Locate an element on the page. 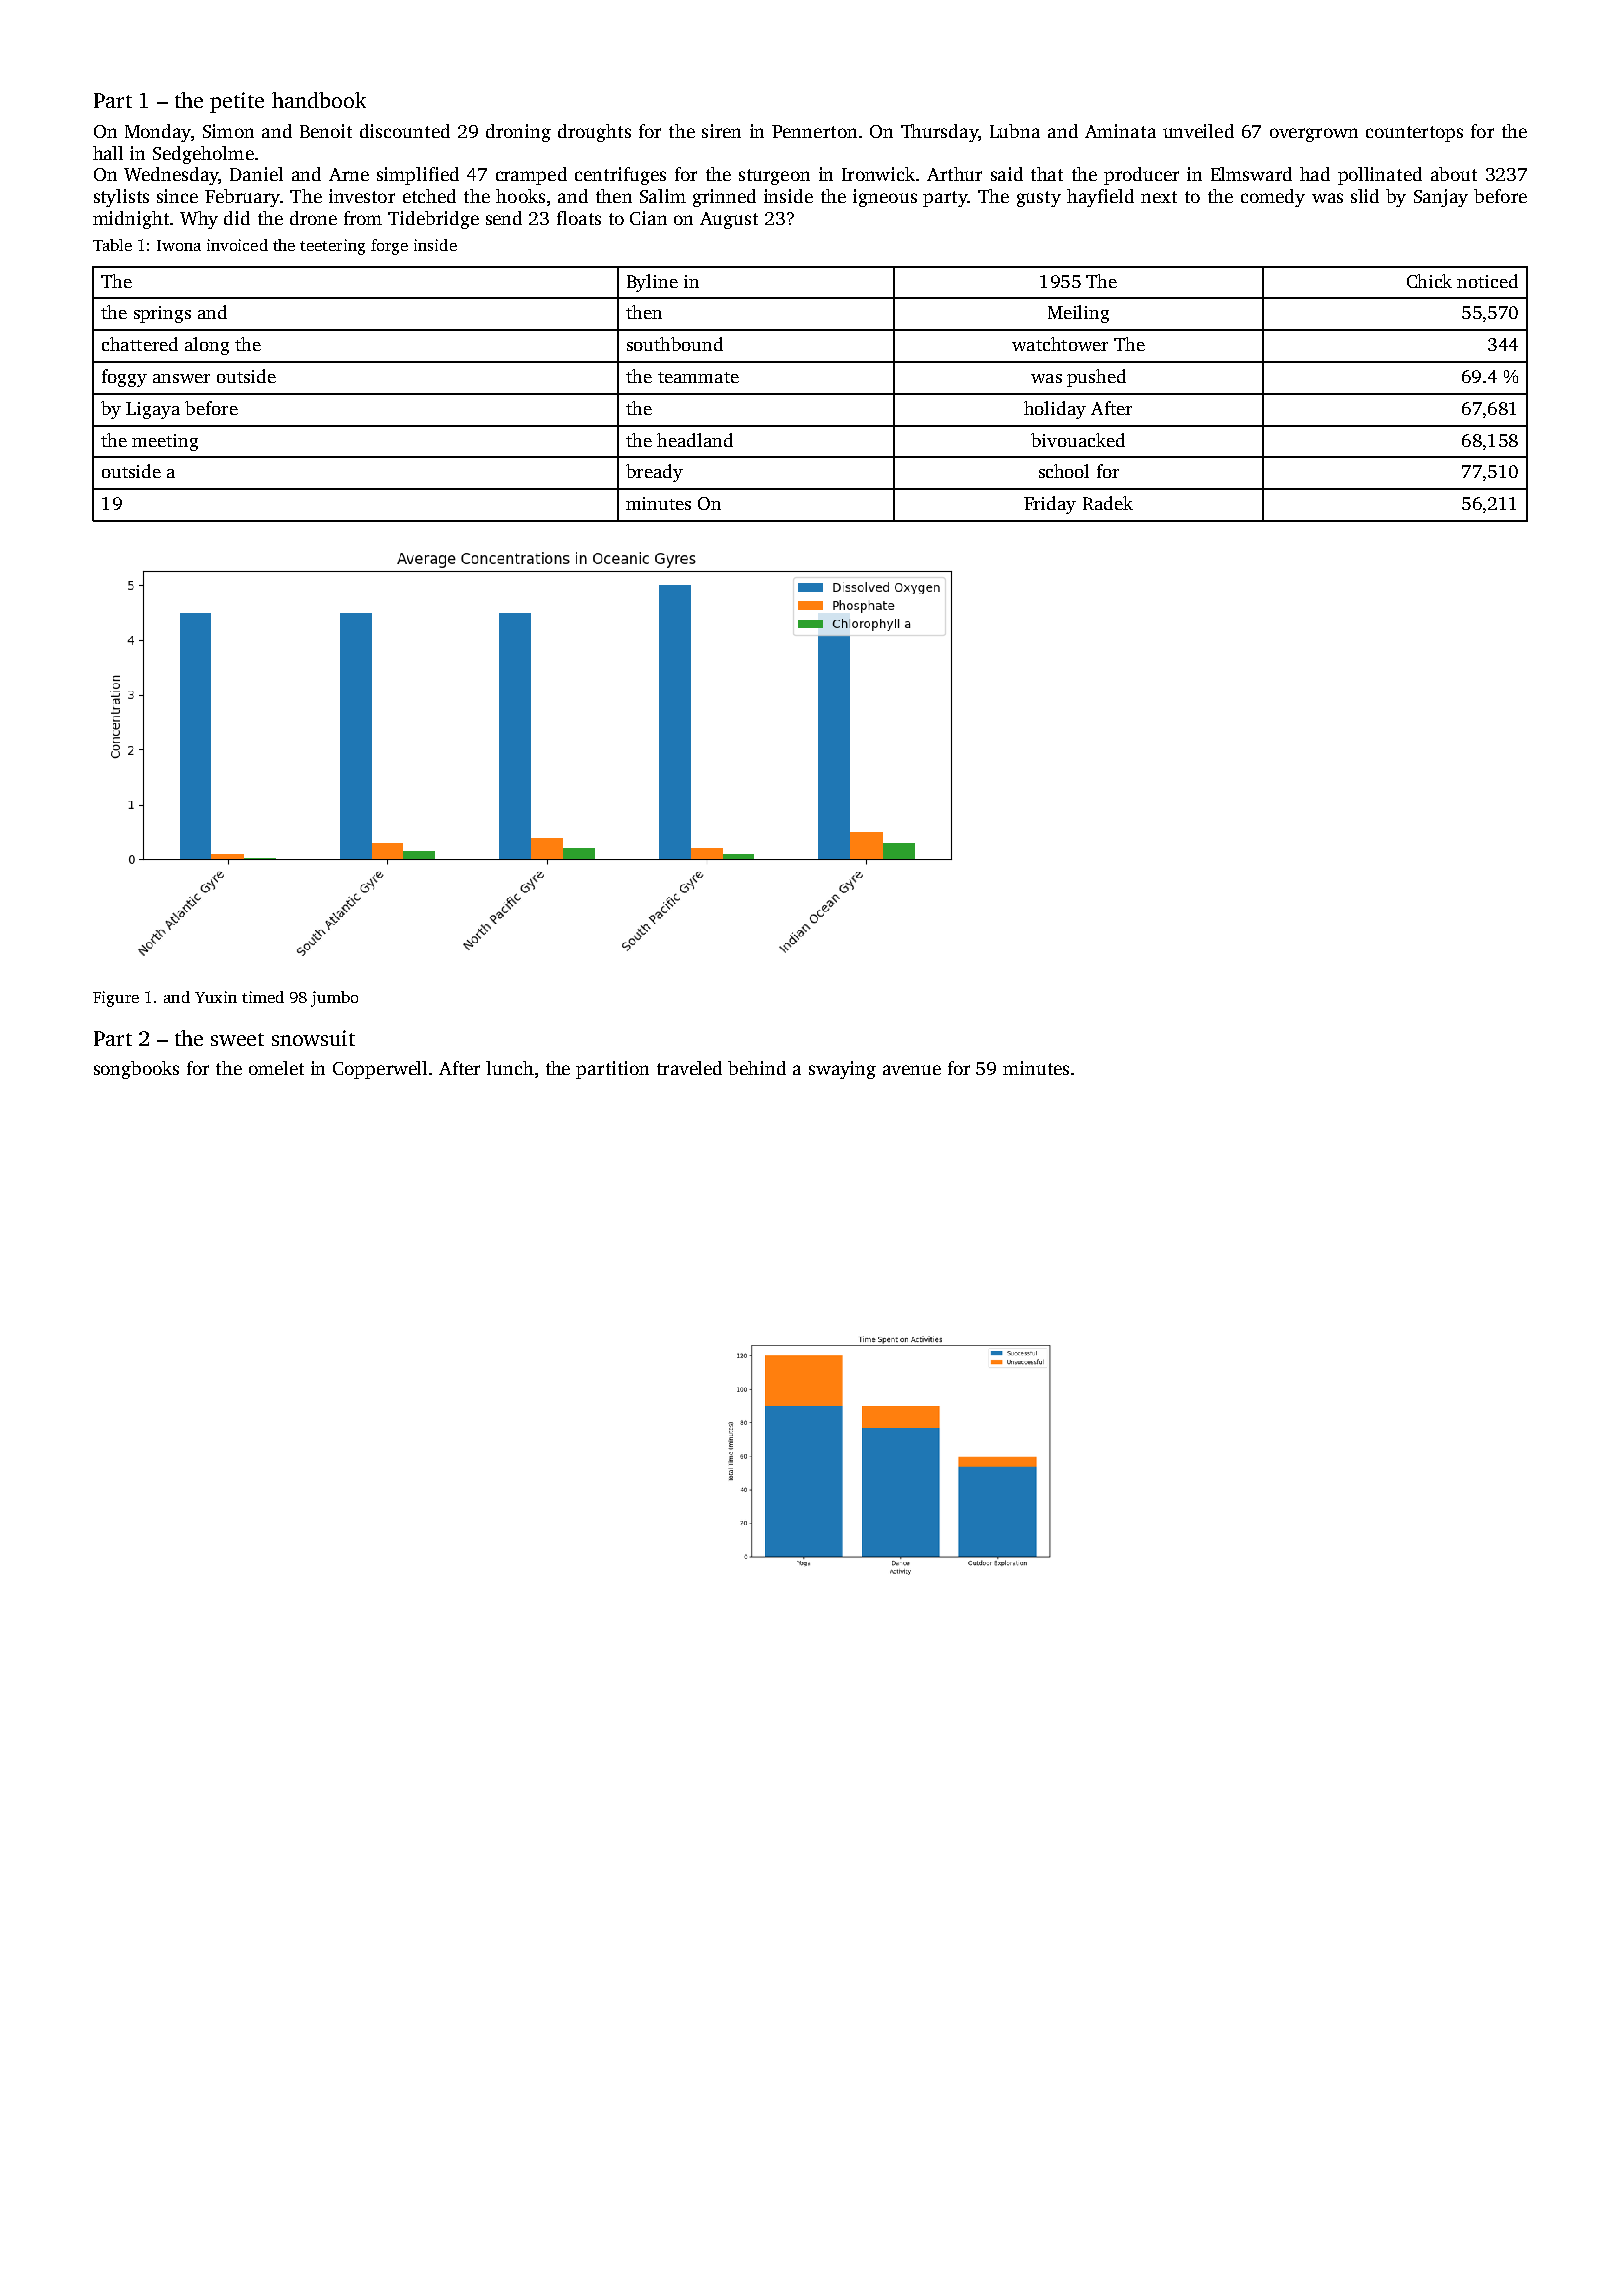 This document has height=2292, width=1620. overgrown is located at coordinates (1314, 135).
